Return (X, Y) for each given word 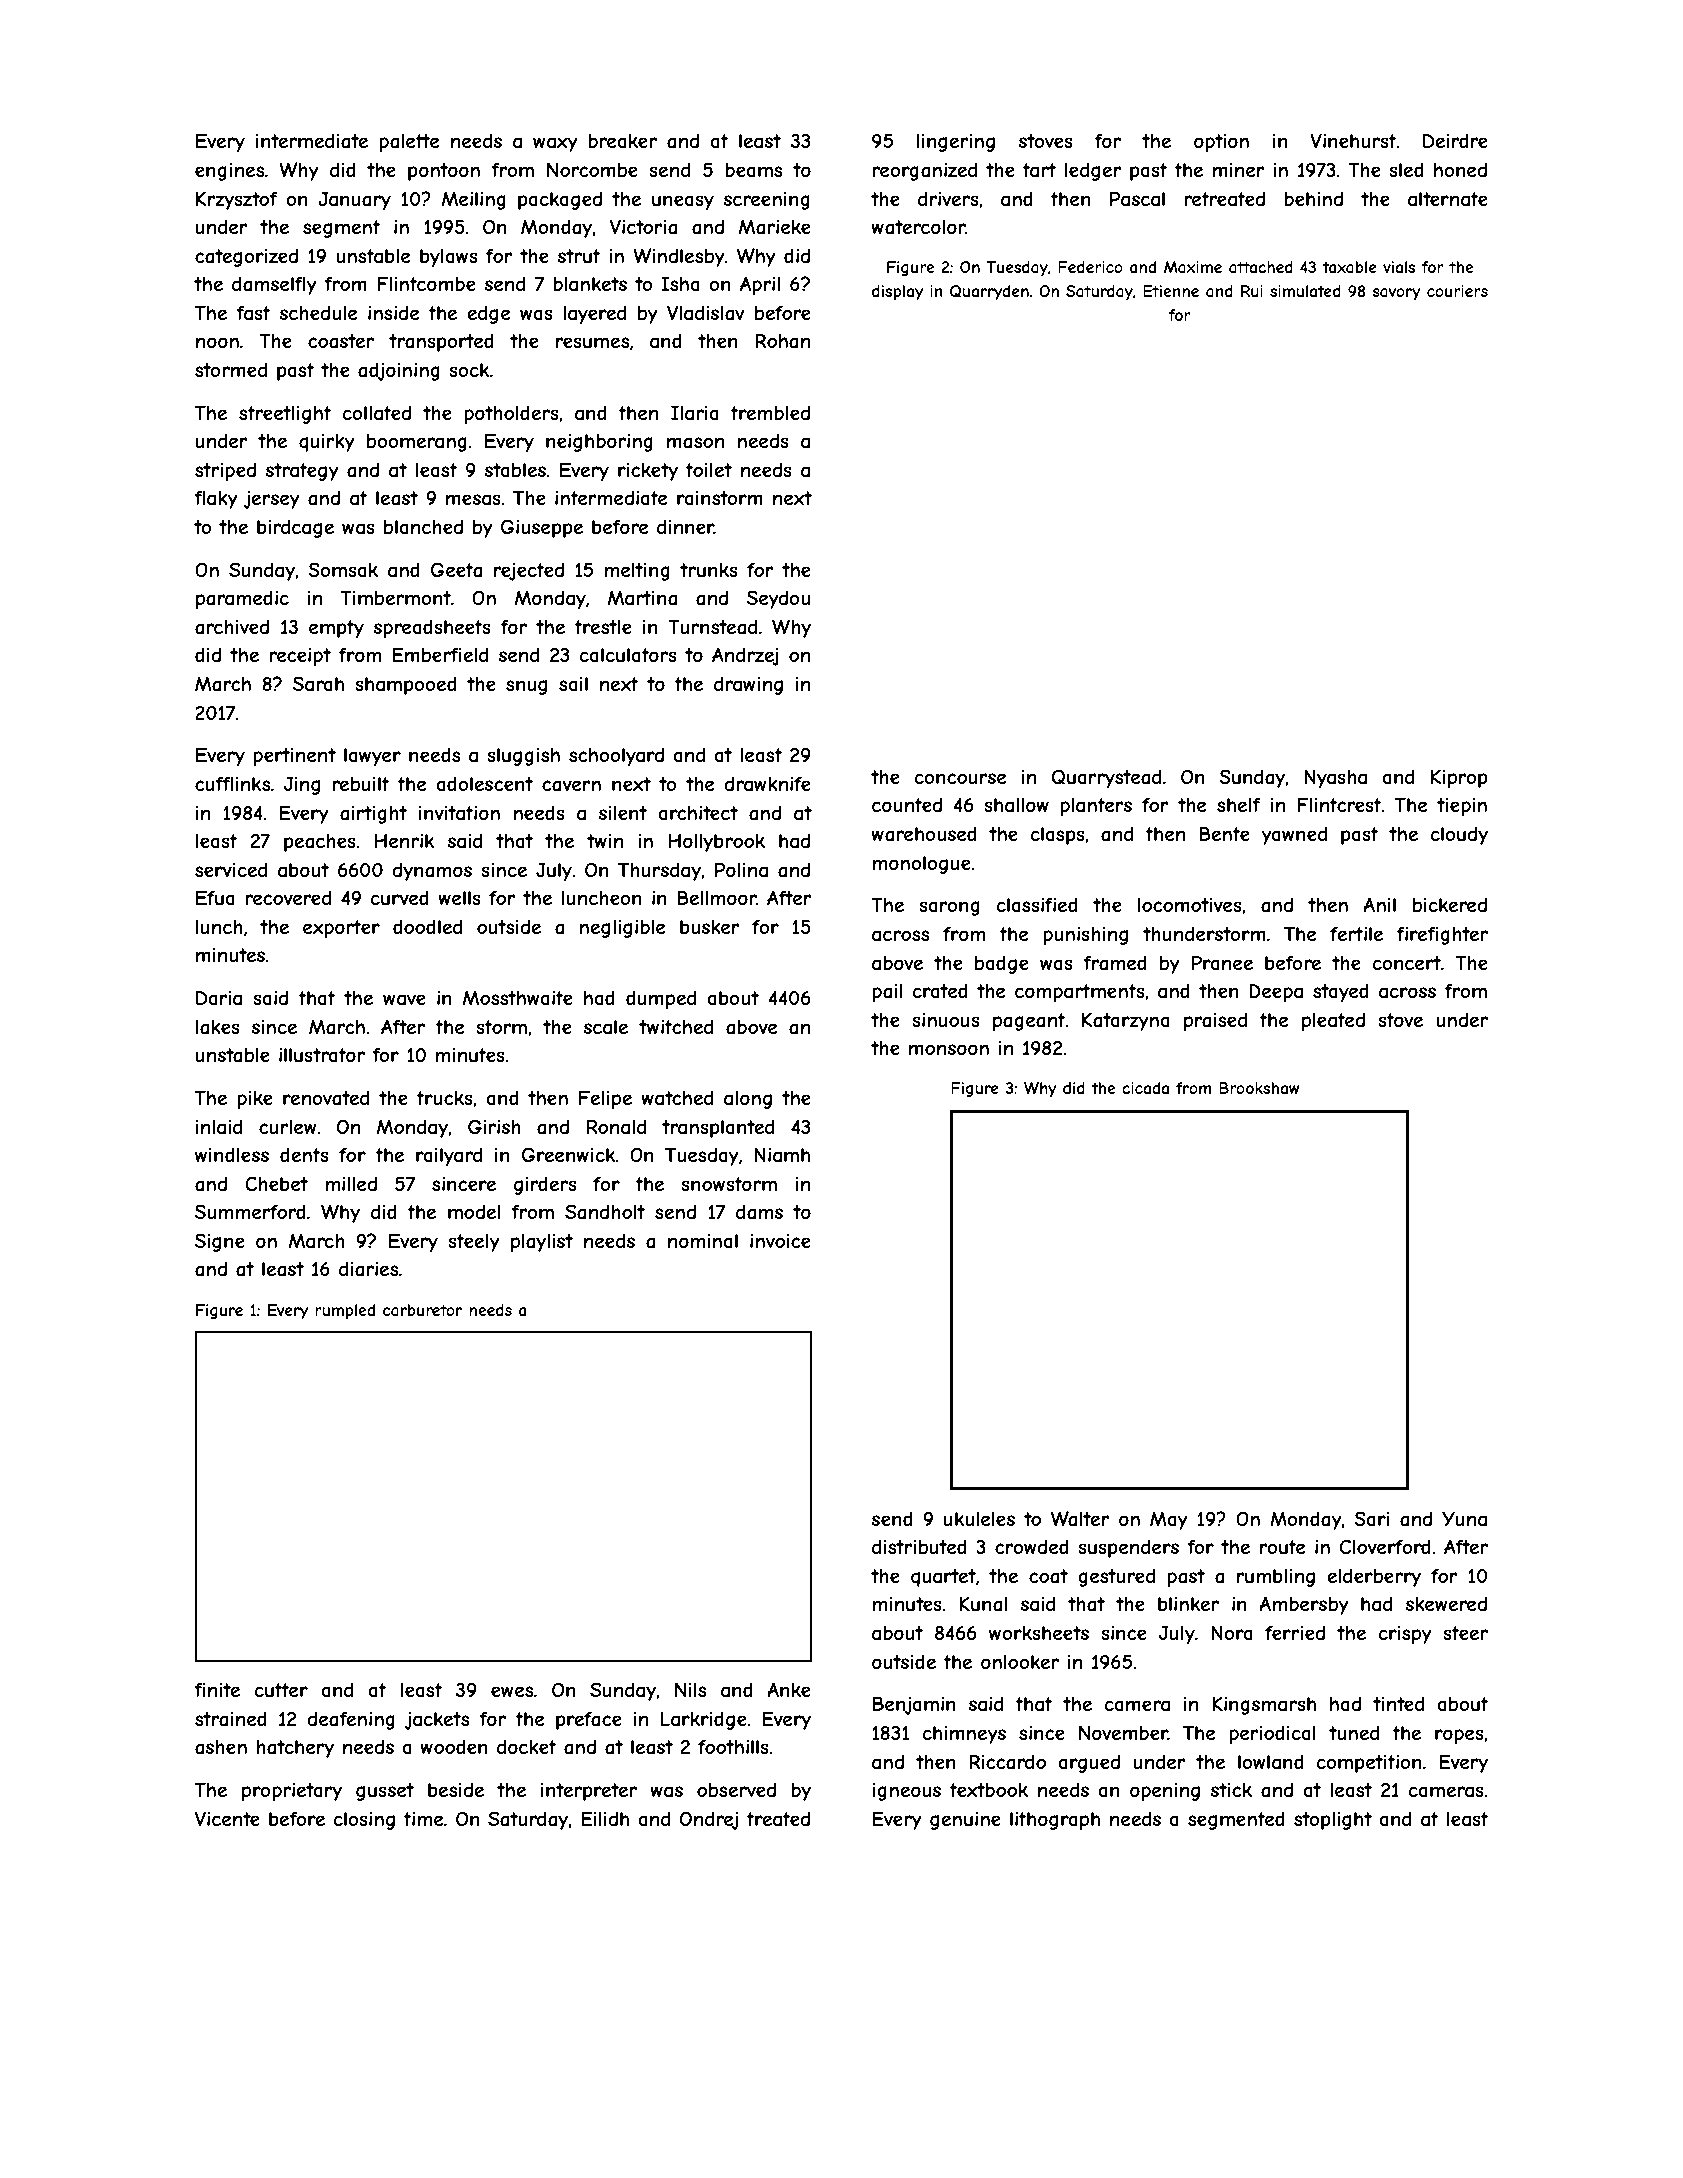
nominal (703, 1241)
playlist (542, 1243)
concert (1406, 963)
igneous (906, 1792)
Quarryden (989, 292)
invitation (459, 813)
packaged (560, 201)
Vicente (227, 1819)
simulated (1305, 291)
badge (1002, 964)
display (897, 292)
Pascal (1137, 199)
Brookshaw (1259, 1088)
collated (376, 413)
